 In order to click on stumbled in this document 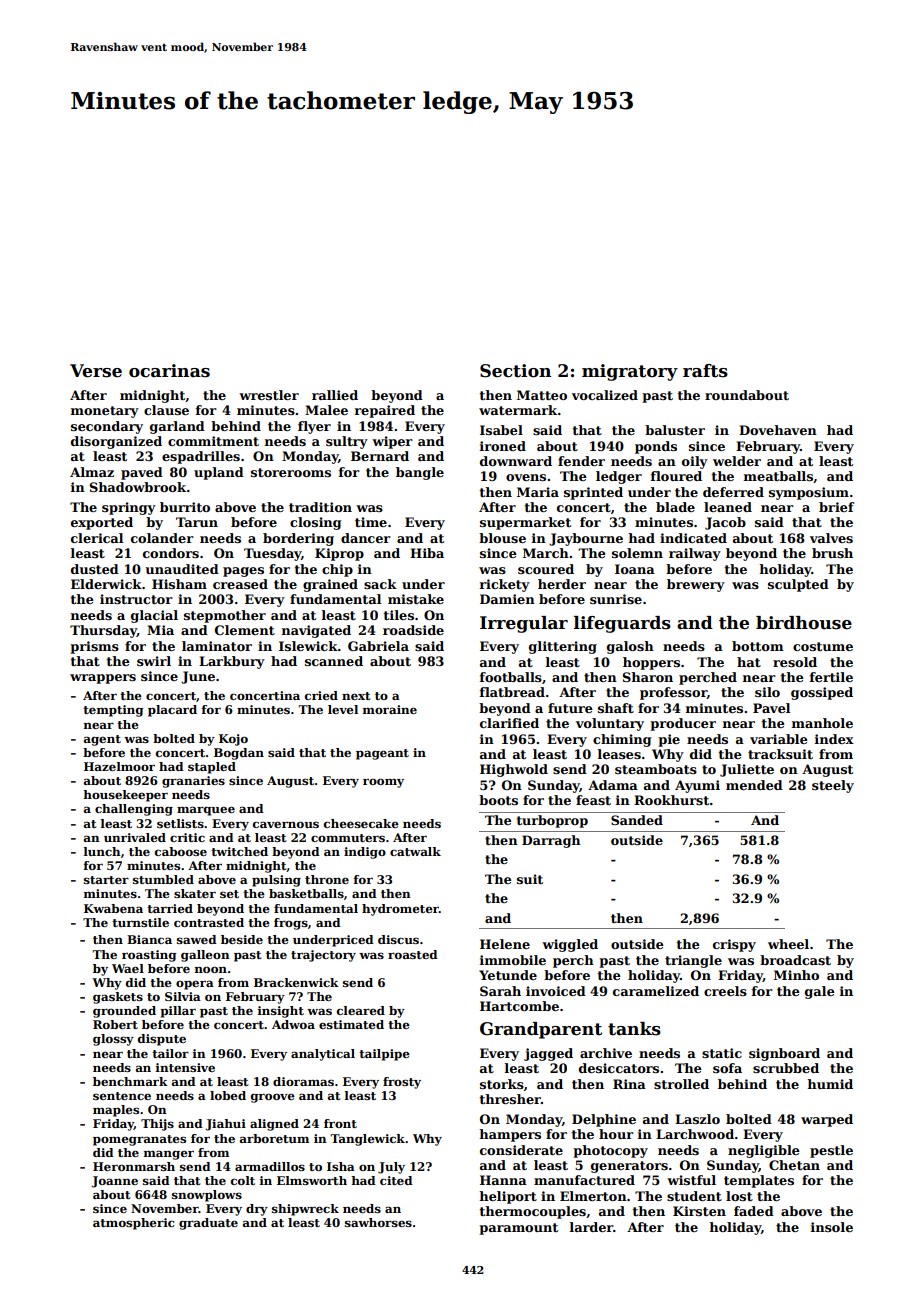, I will do `click(163, 879)`.
